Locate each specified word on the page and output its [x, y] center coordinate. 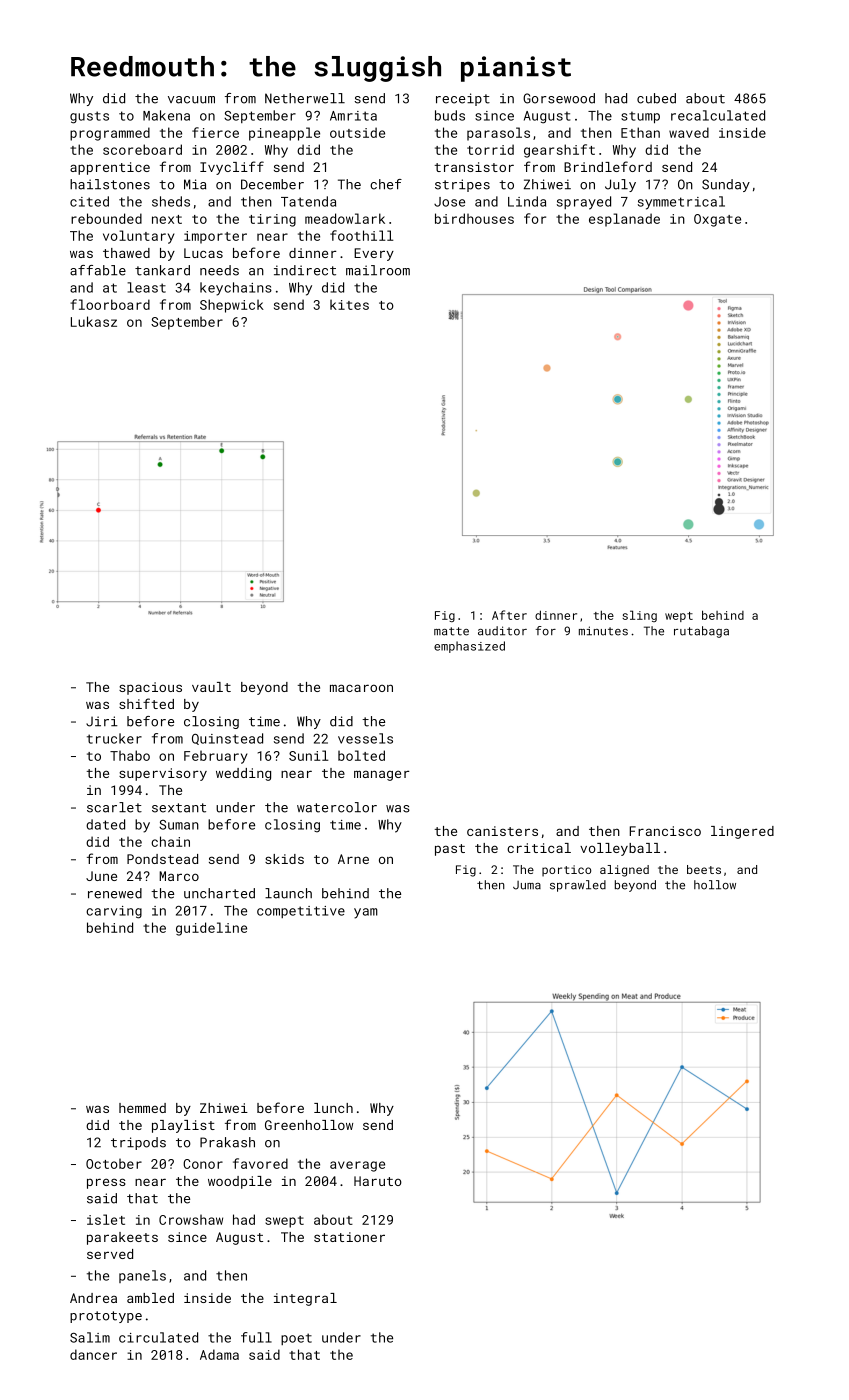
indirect [305, 270]
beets [704, 869]
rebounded [106, 218]
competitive [301, 912]
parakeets [122, 1238]
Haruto [378, 1181]
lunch [333, 1108]
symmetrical [681, 203]
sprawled [578, 886]
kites [349, 304]
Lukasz [94, 321]
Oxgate [717, 220]
